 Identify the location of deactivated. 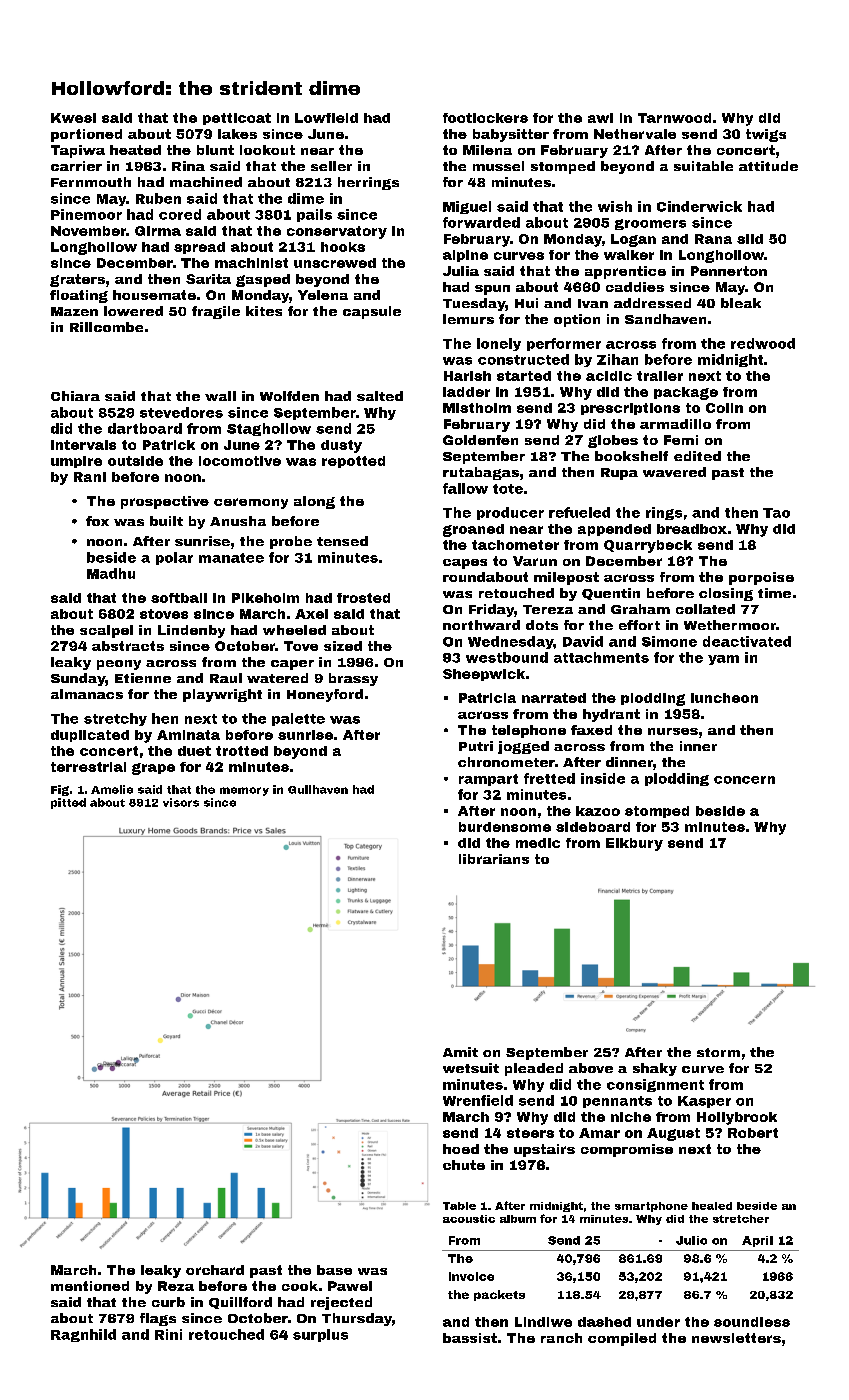
(747, 641).
